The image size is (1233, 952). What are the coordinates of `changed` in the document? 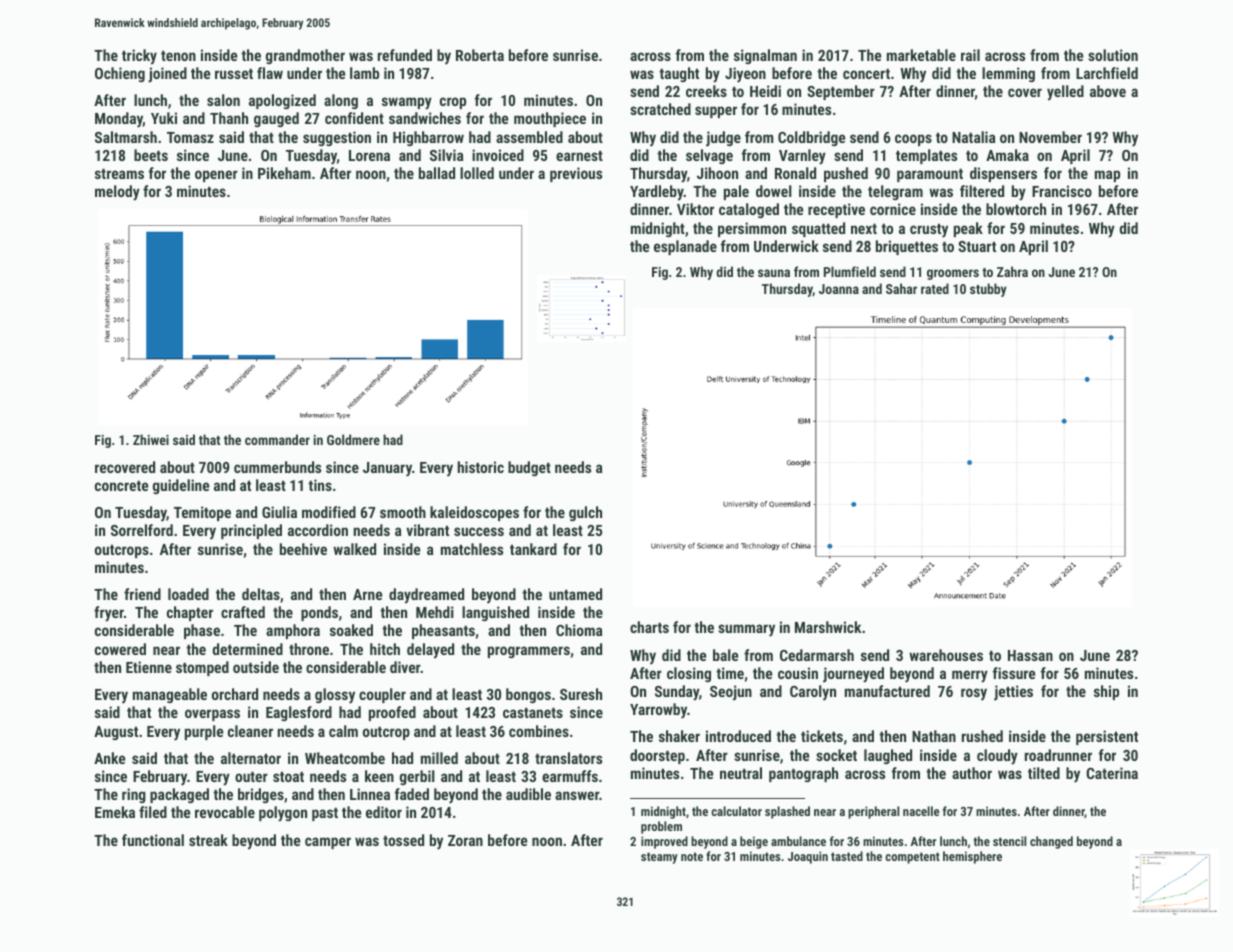 It's located at (1051, 842).
